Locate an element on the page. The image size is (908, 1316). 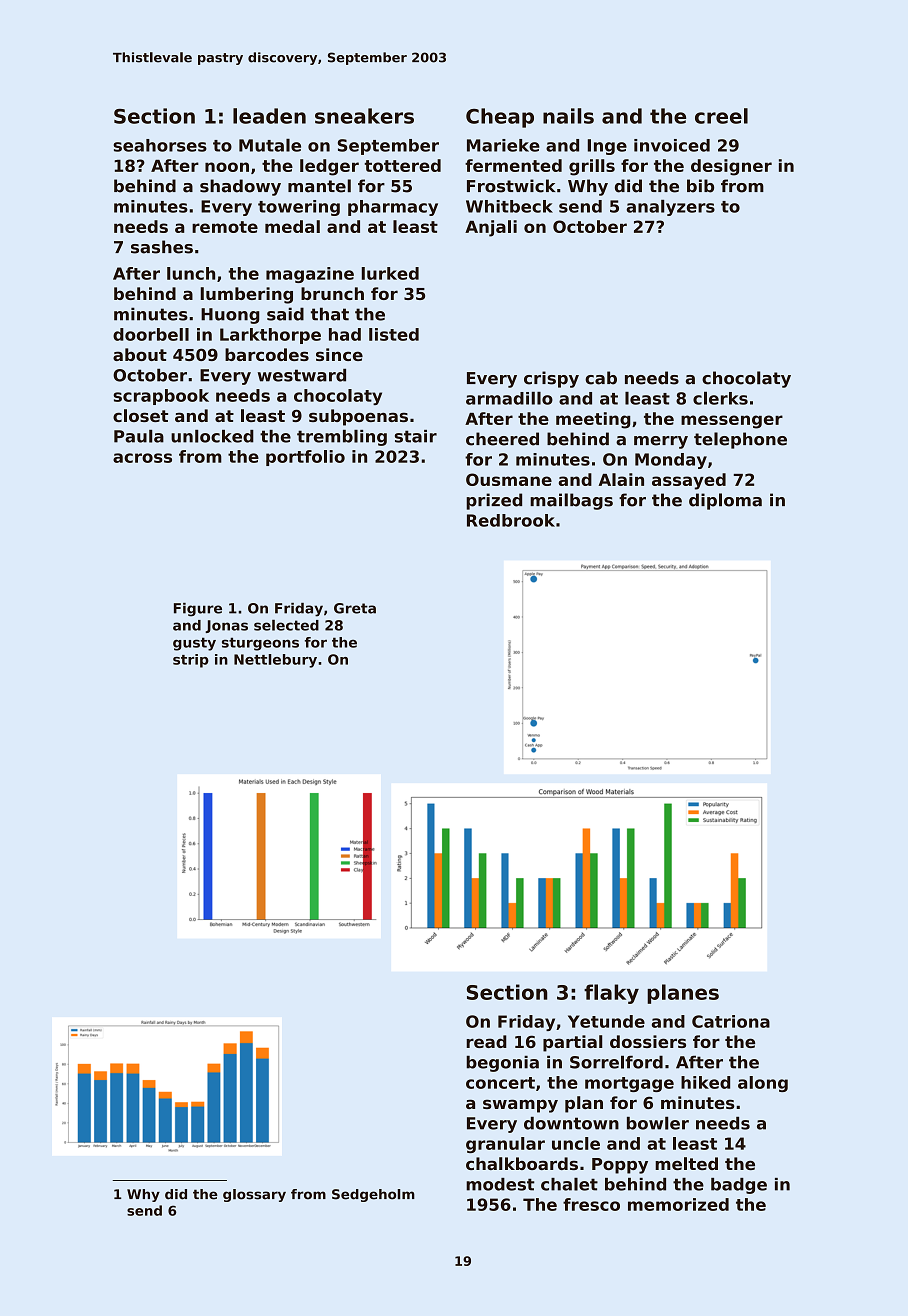
flaky is located at coordinates (611, 994).
